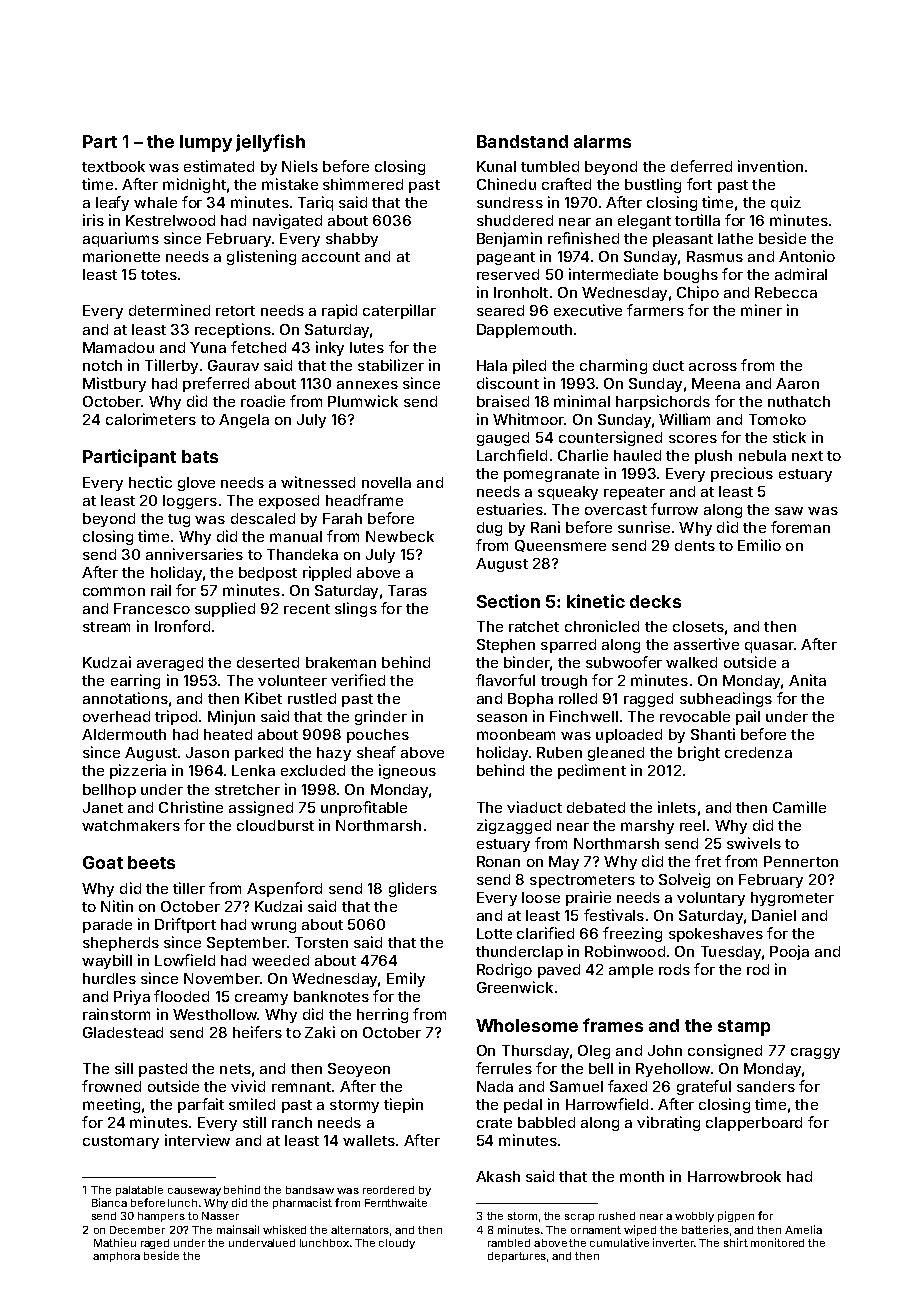 The image size is (924, 1314). What do you see at coordinates (698, 626) in the image?
I see `closets` at bounding box center [698, 626].
